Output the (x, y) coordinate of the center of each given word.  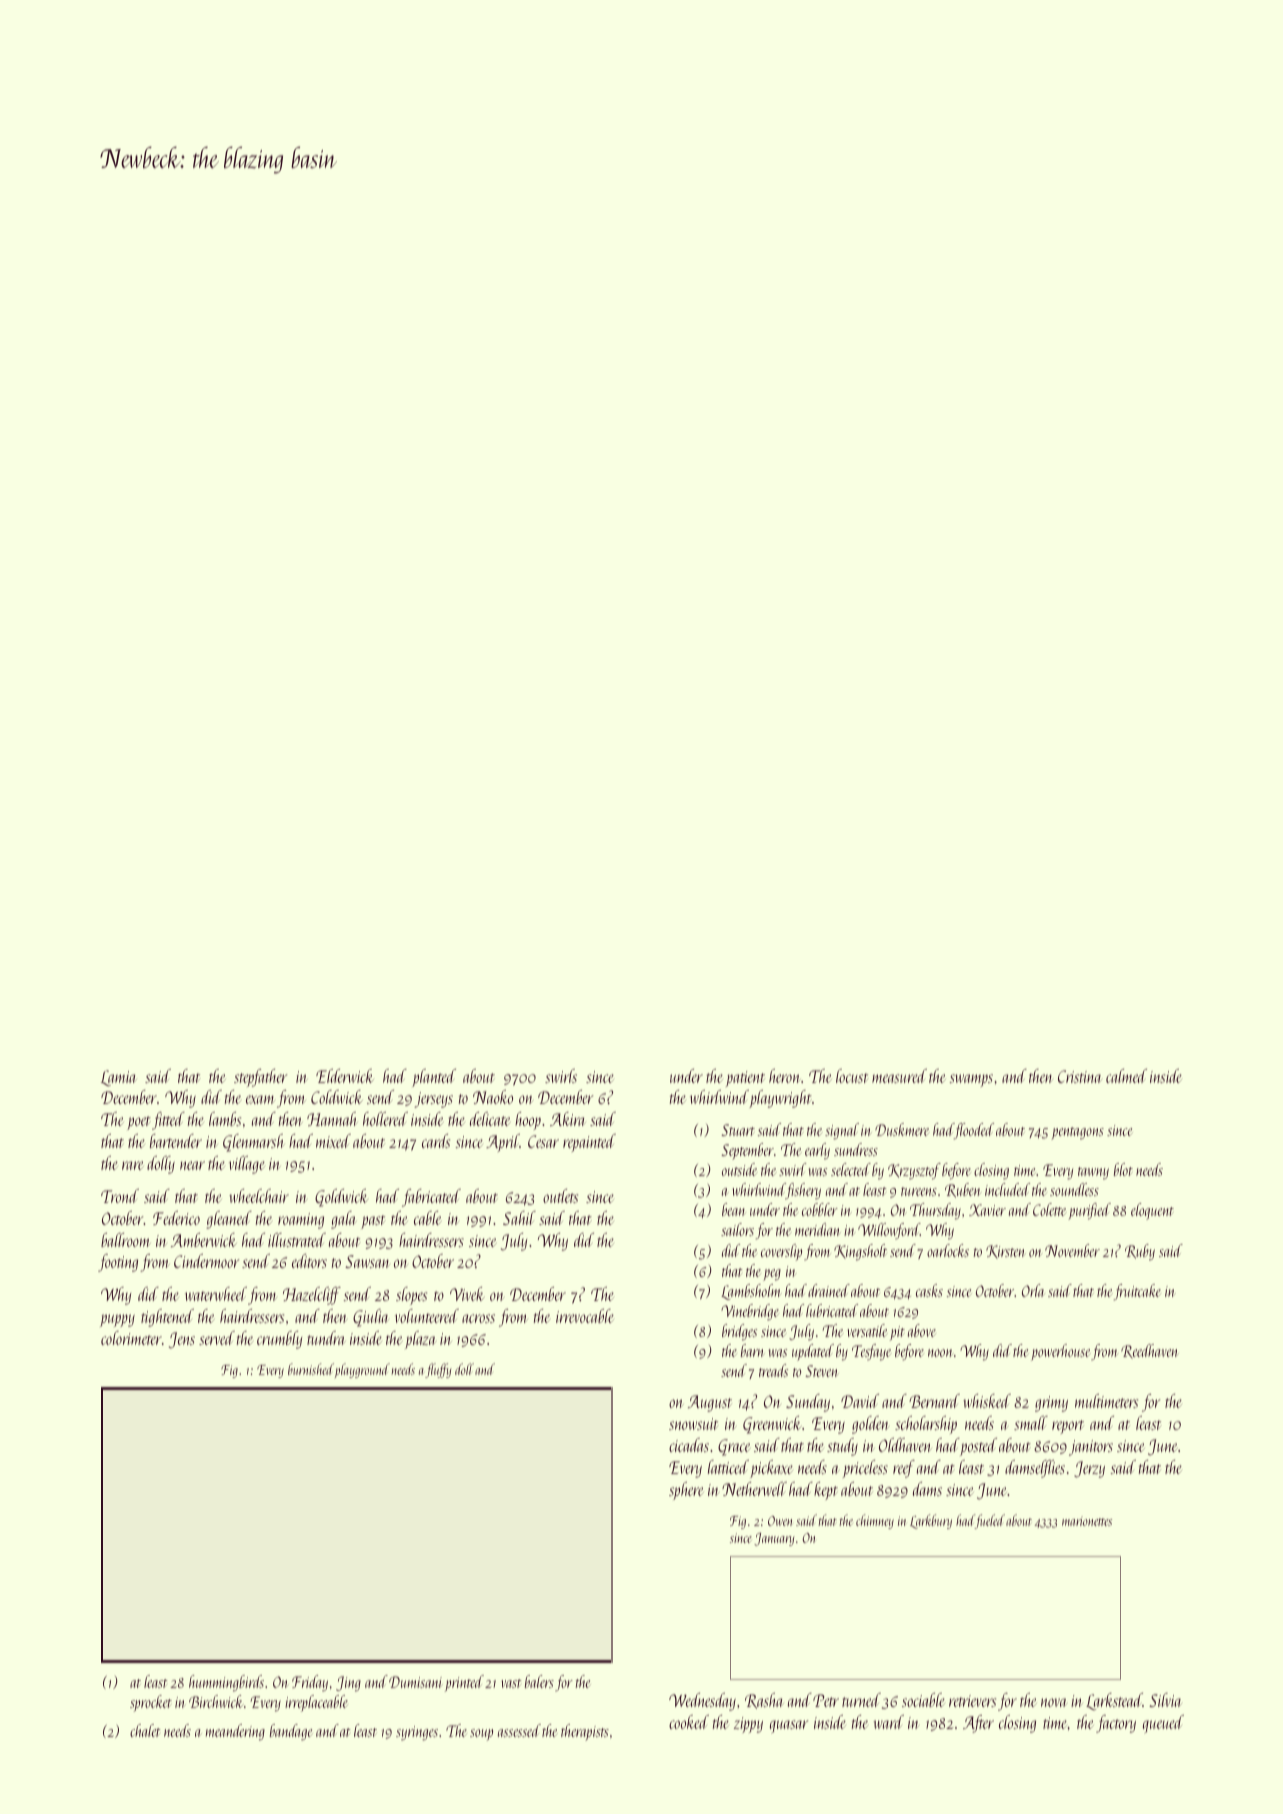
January (774, 1539)
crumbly (279, 1340)
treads (773, 1370)
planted (434, 1078)
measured (899, 1076)
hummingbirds (226, 1683)
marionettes (1087, 1521)
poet (139, 1123)
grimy (1051, 1404)
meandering (235, 1732)
